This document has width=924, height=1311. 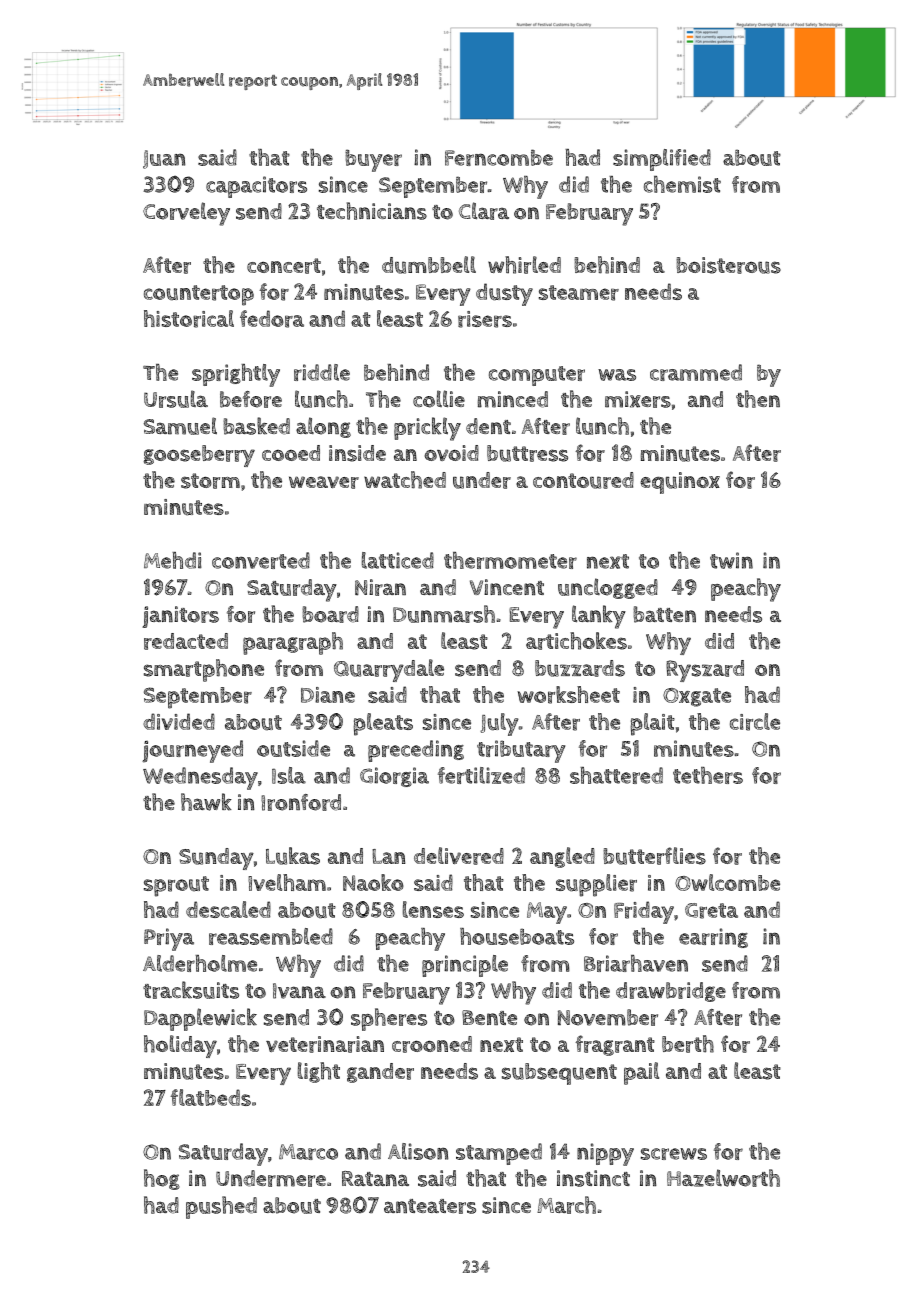 What do you see at coordinates (521, 751) in the document?
I see `tributary` at bounding box center [521, 751].
